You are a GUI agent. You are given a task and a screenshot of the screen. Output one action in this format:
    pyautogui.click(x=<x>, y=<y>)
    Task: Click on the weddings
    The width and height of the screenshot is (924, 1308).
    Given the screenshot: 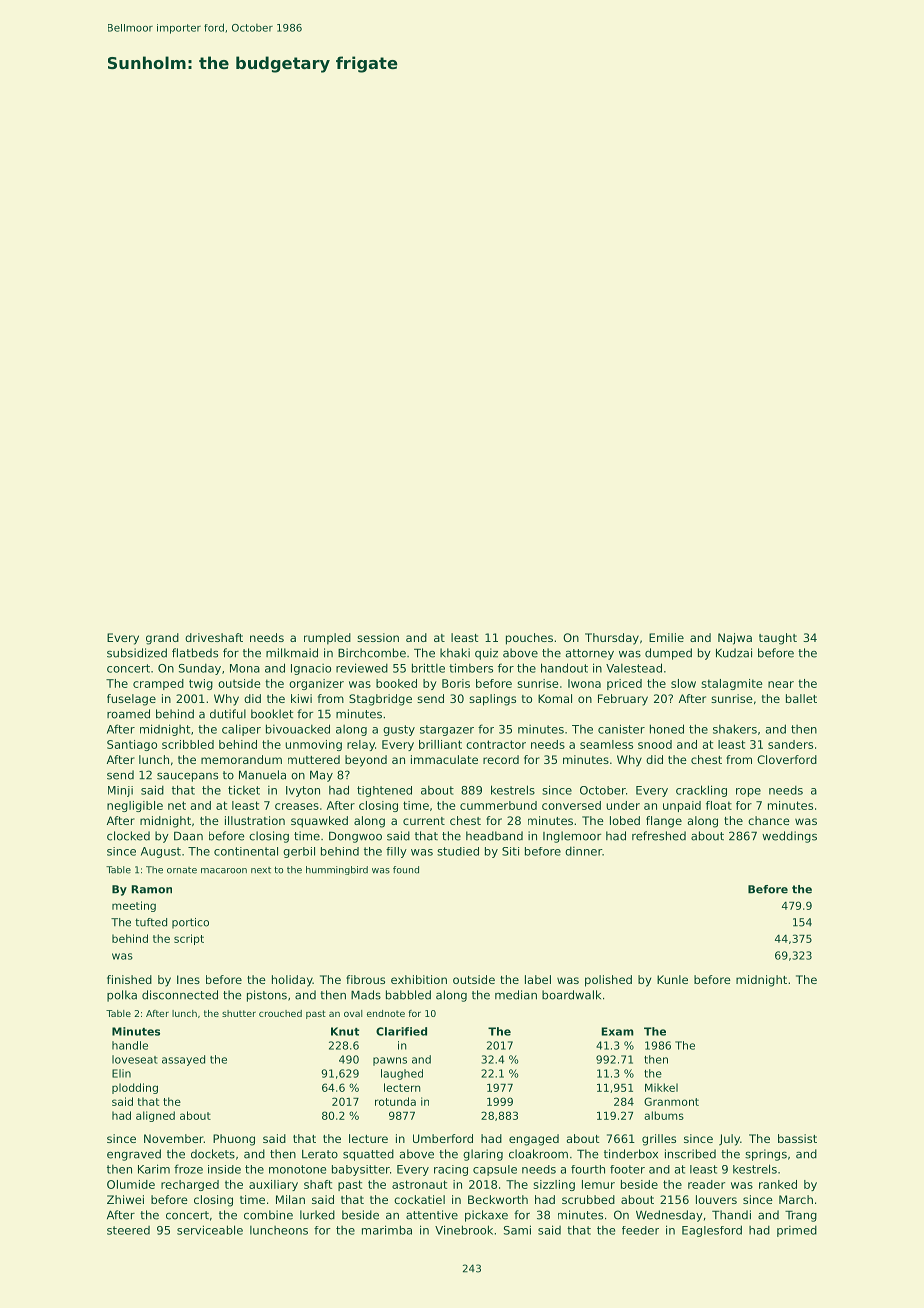 What is the action you would take?
    pyautogui.click(x=789, y=837)
